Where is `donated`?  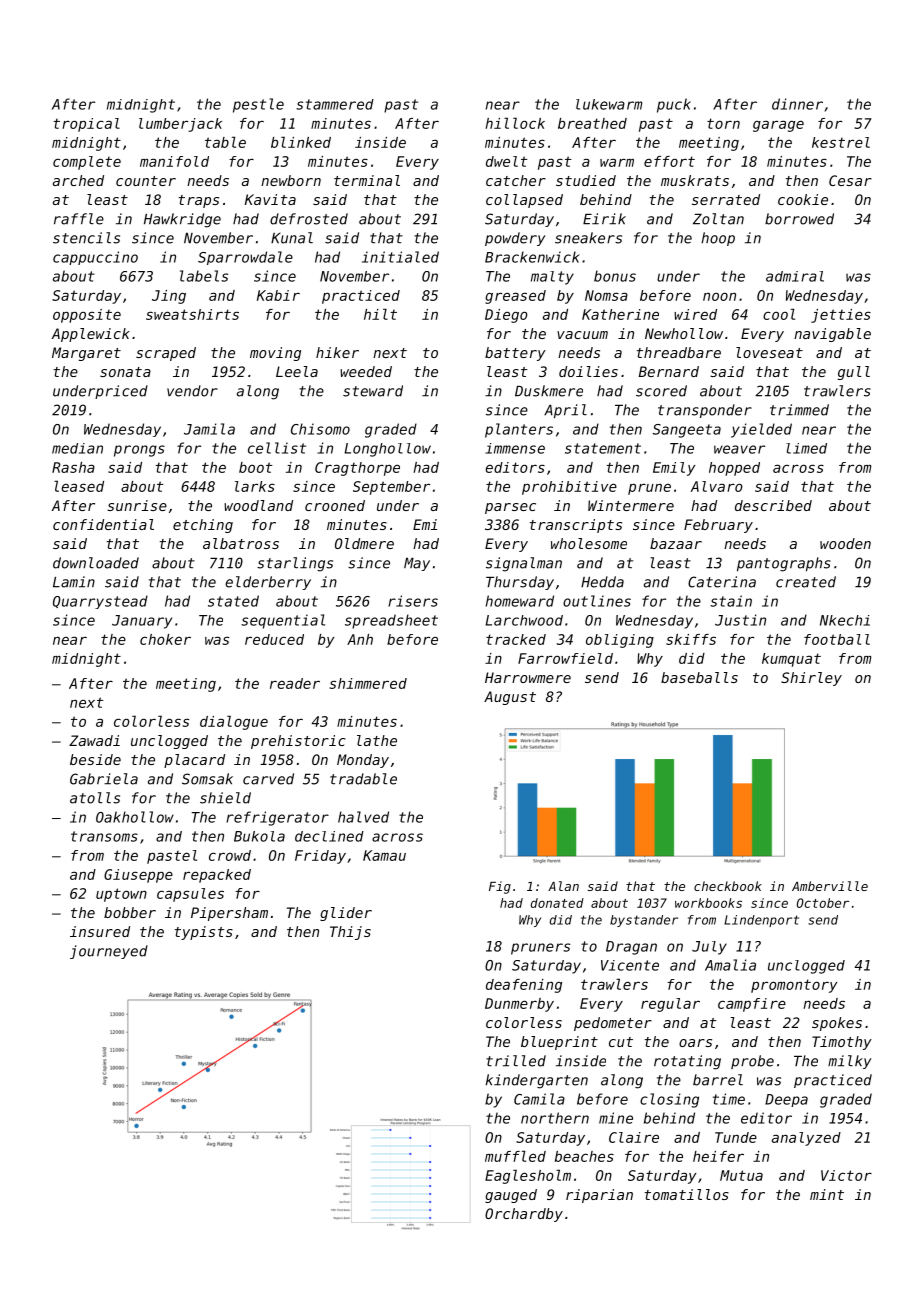 donated is located at coordinates (557, 903).
